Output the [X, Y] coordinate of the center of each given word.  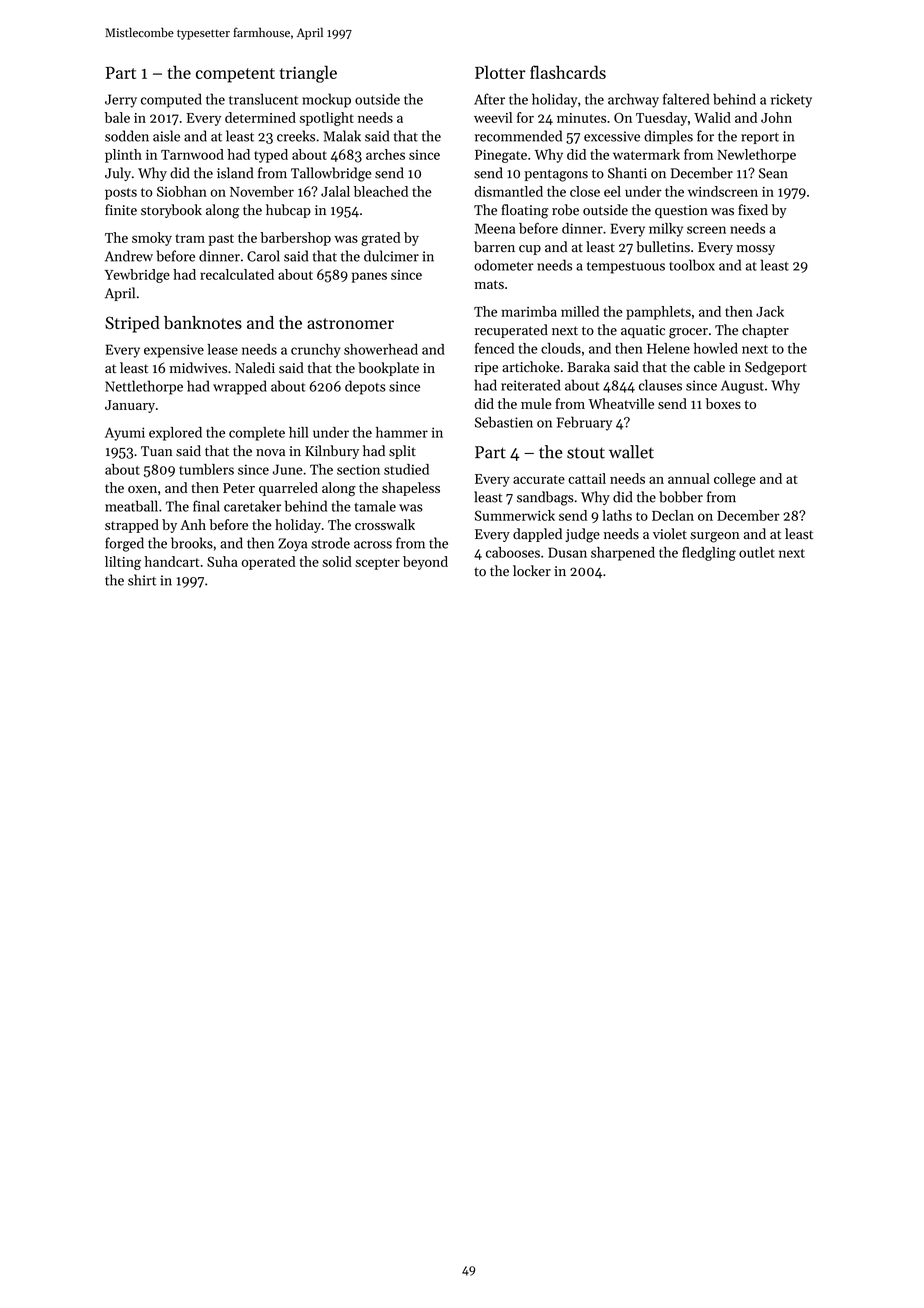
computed [171, 100]
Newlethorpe [756, 156]
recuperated [511, 331]
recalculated [237, 274]
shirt [142, 580]
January [130, 406]
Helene [668, 348]
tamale [375, 506]
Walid [712, 117]
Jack [770, 311]
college [735, 480]
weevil [493, 117]
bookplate [388, 369]
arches [385, 154]
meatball [131, 506]
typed [271, 156]
